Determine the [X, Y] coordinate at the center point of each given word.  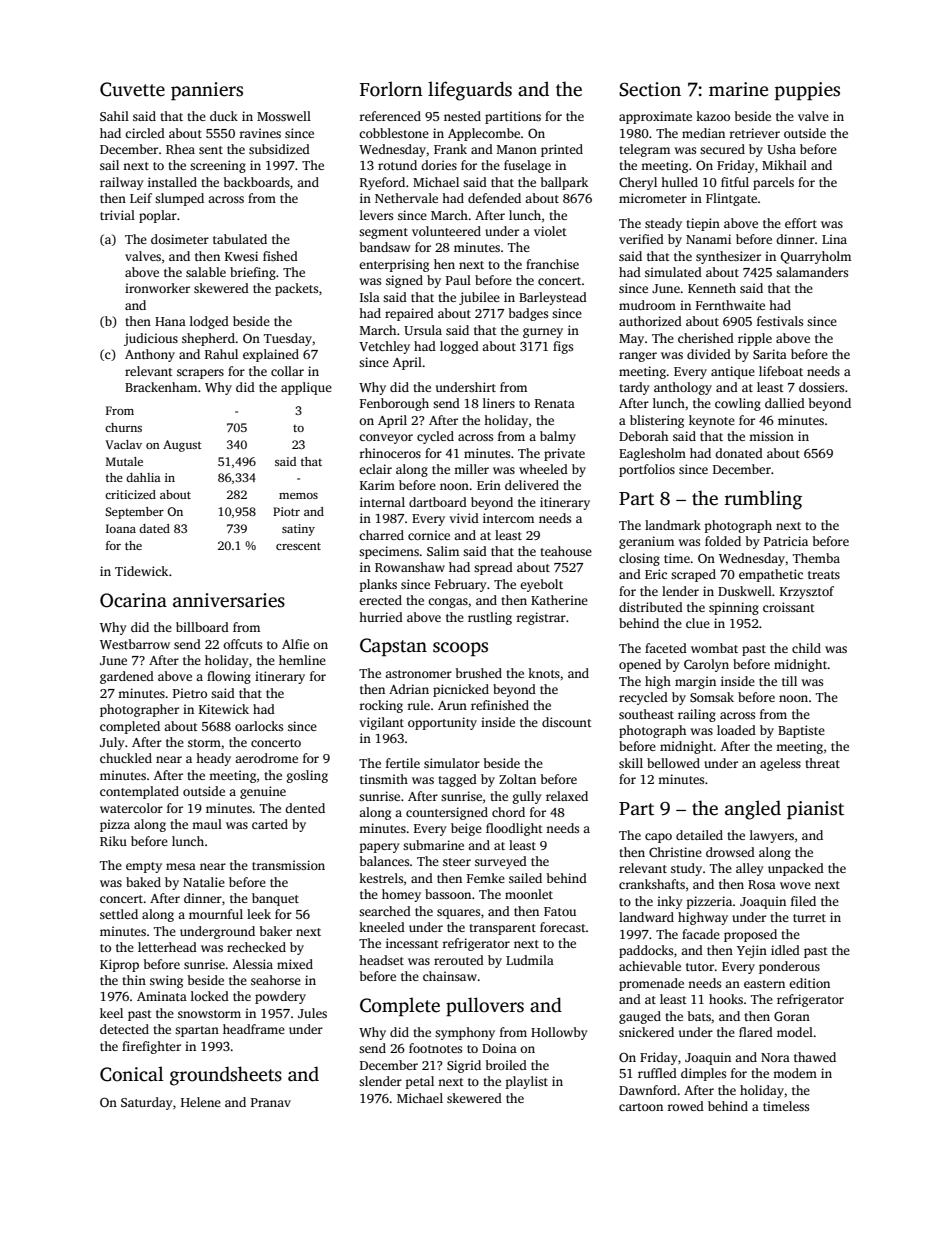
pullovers [485, 1007]
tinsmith [384, 779]
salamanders [812, 272]
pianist [815, 810]
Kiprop [119, 965]
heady [213, 759]
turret [809, 918]
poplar [158, 216]
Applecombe [484, 134]
